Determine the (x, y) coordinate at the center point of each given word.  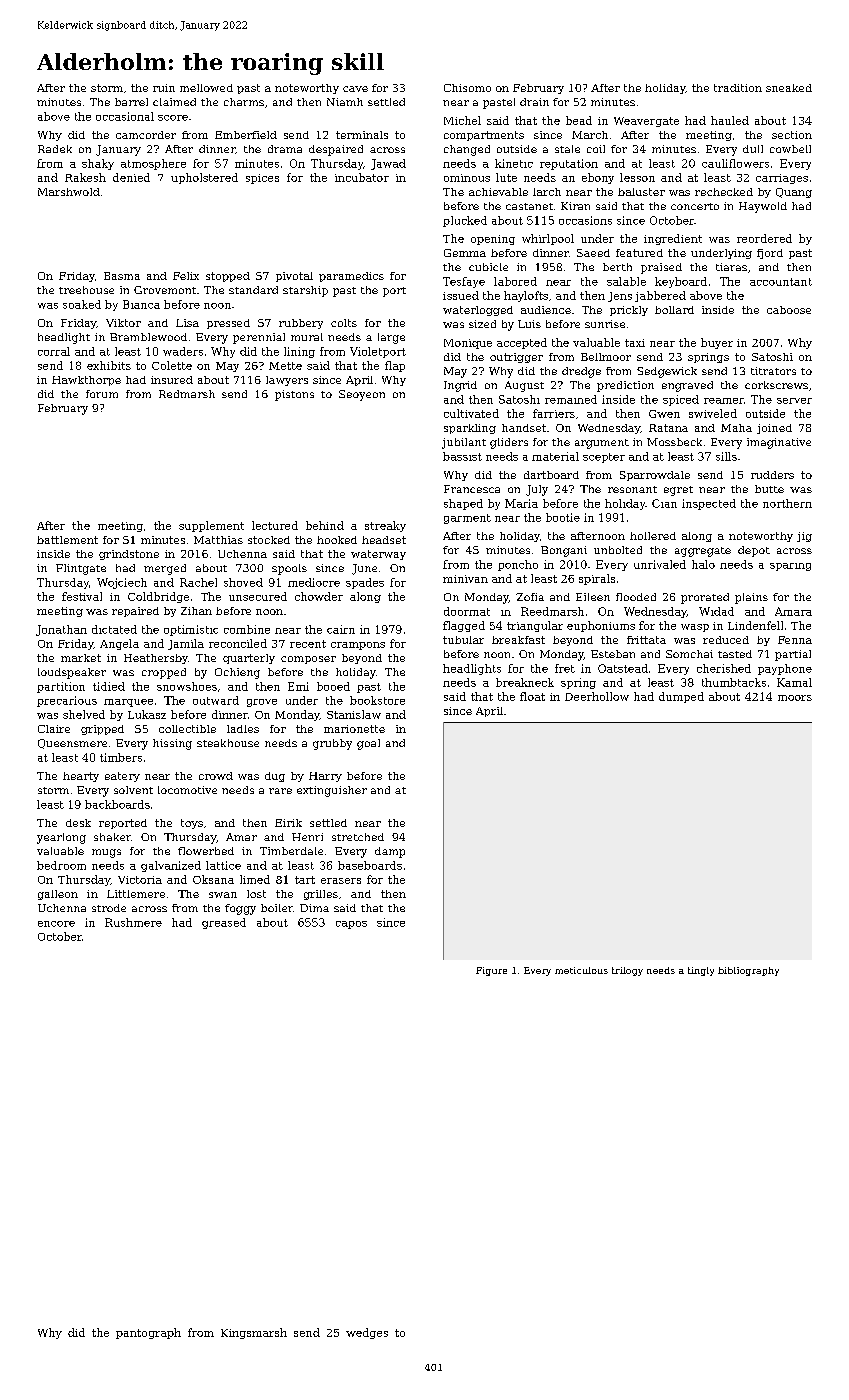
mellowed (206, 88)
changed (467, 150)
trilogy (627, 971)
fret (565, 668)
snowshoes (187, 686)
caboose (789, 310)
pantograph (148, 1333)
